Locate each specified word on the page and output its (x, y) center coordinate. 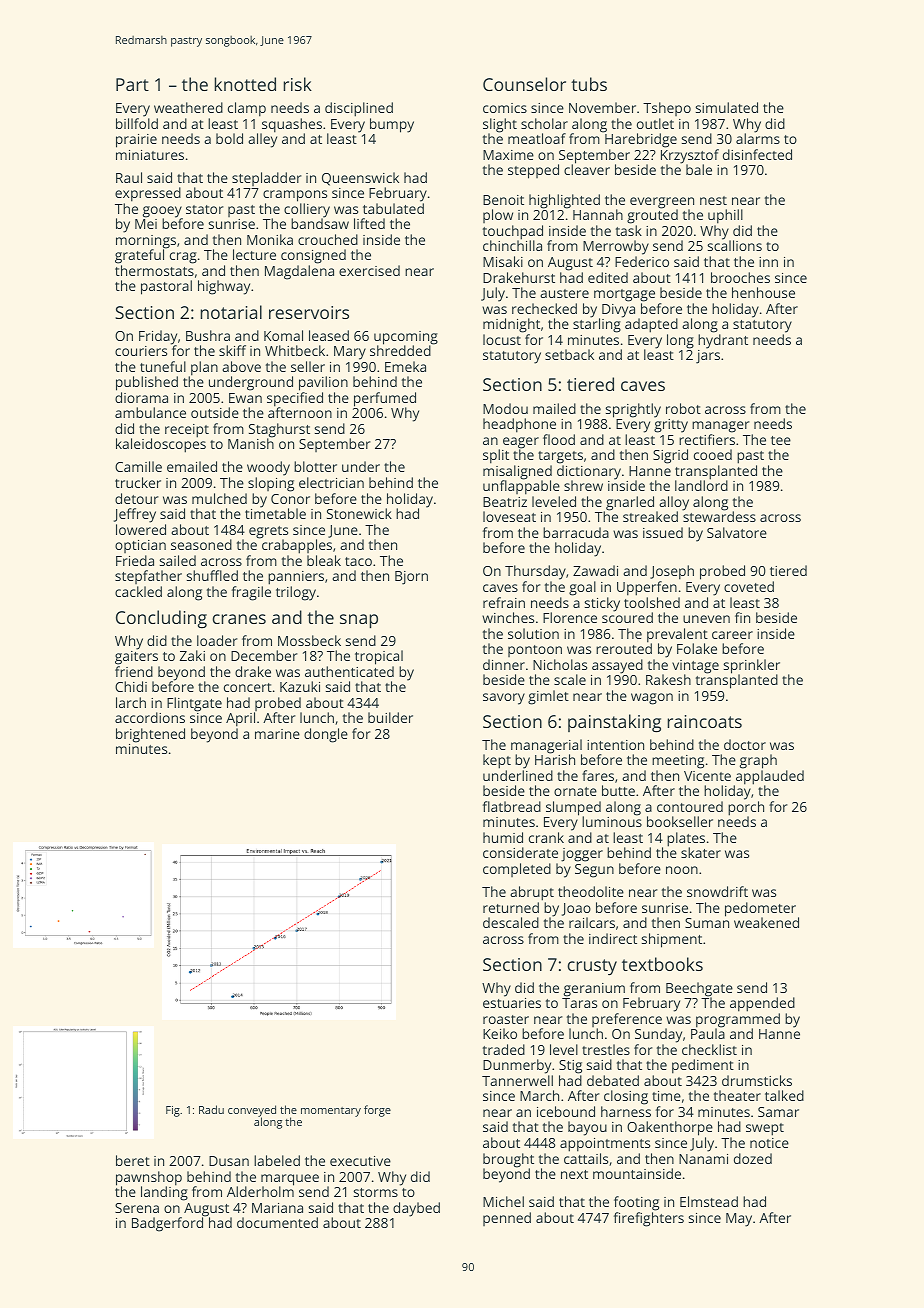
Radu (211, 1109)
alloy (674, 503)
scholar (544, 123)
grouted (652, 217)
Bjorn (411, 578)
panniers (296, 578)
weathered (188, 107)
